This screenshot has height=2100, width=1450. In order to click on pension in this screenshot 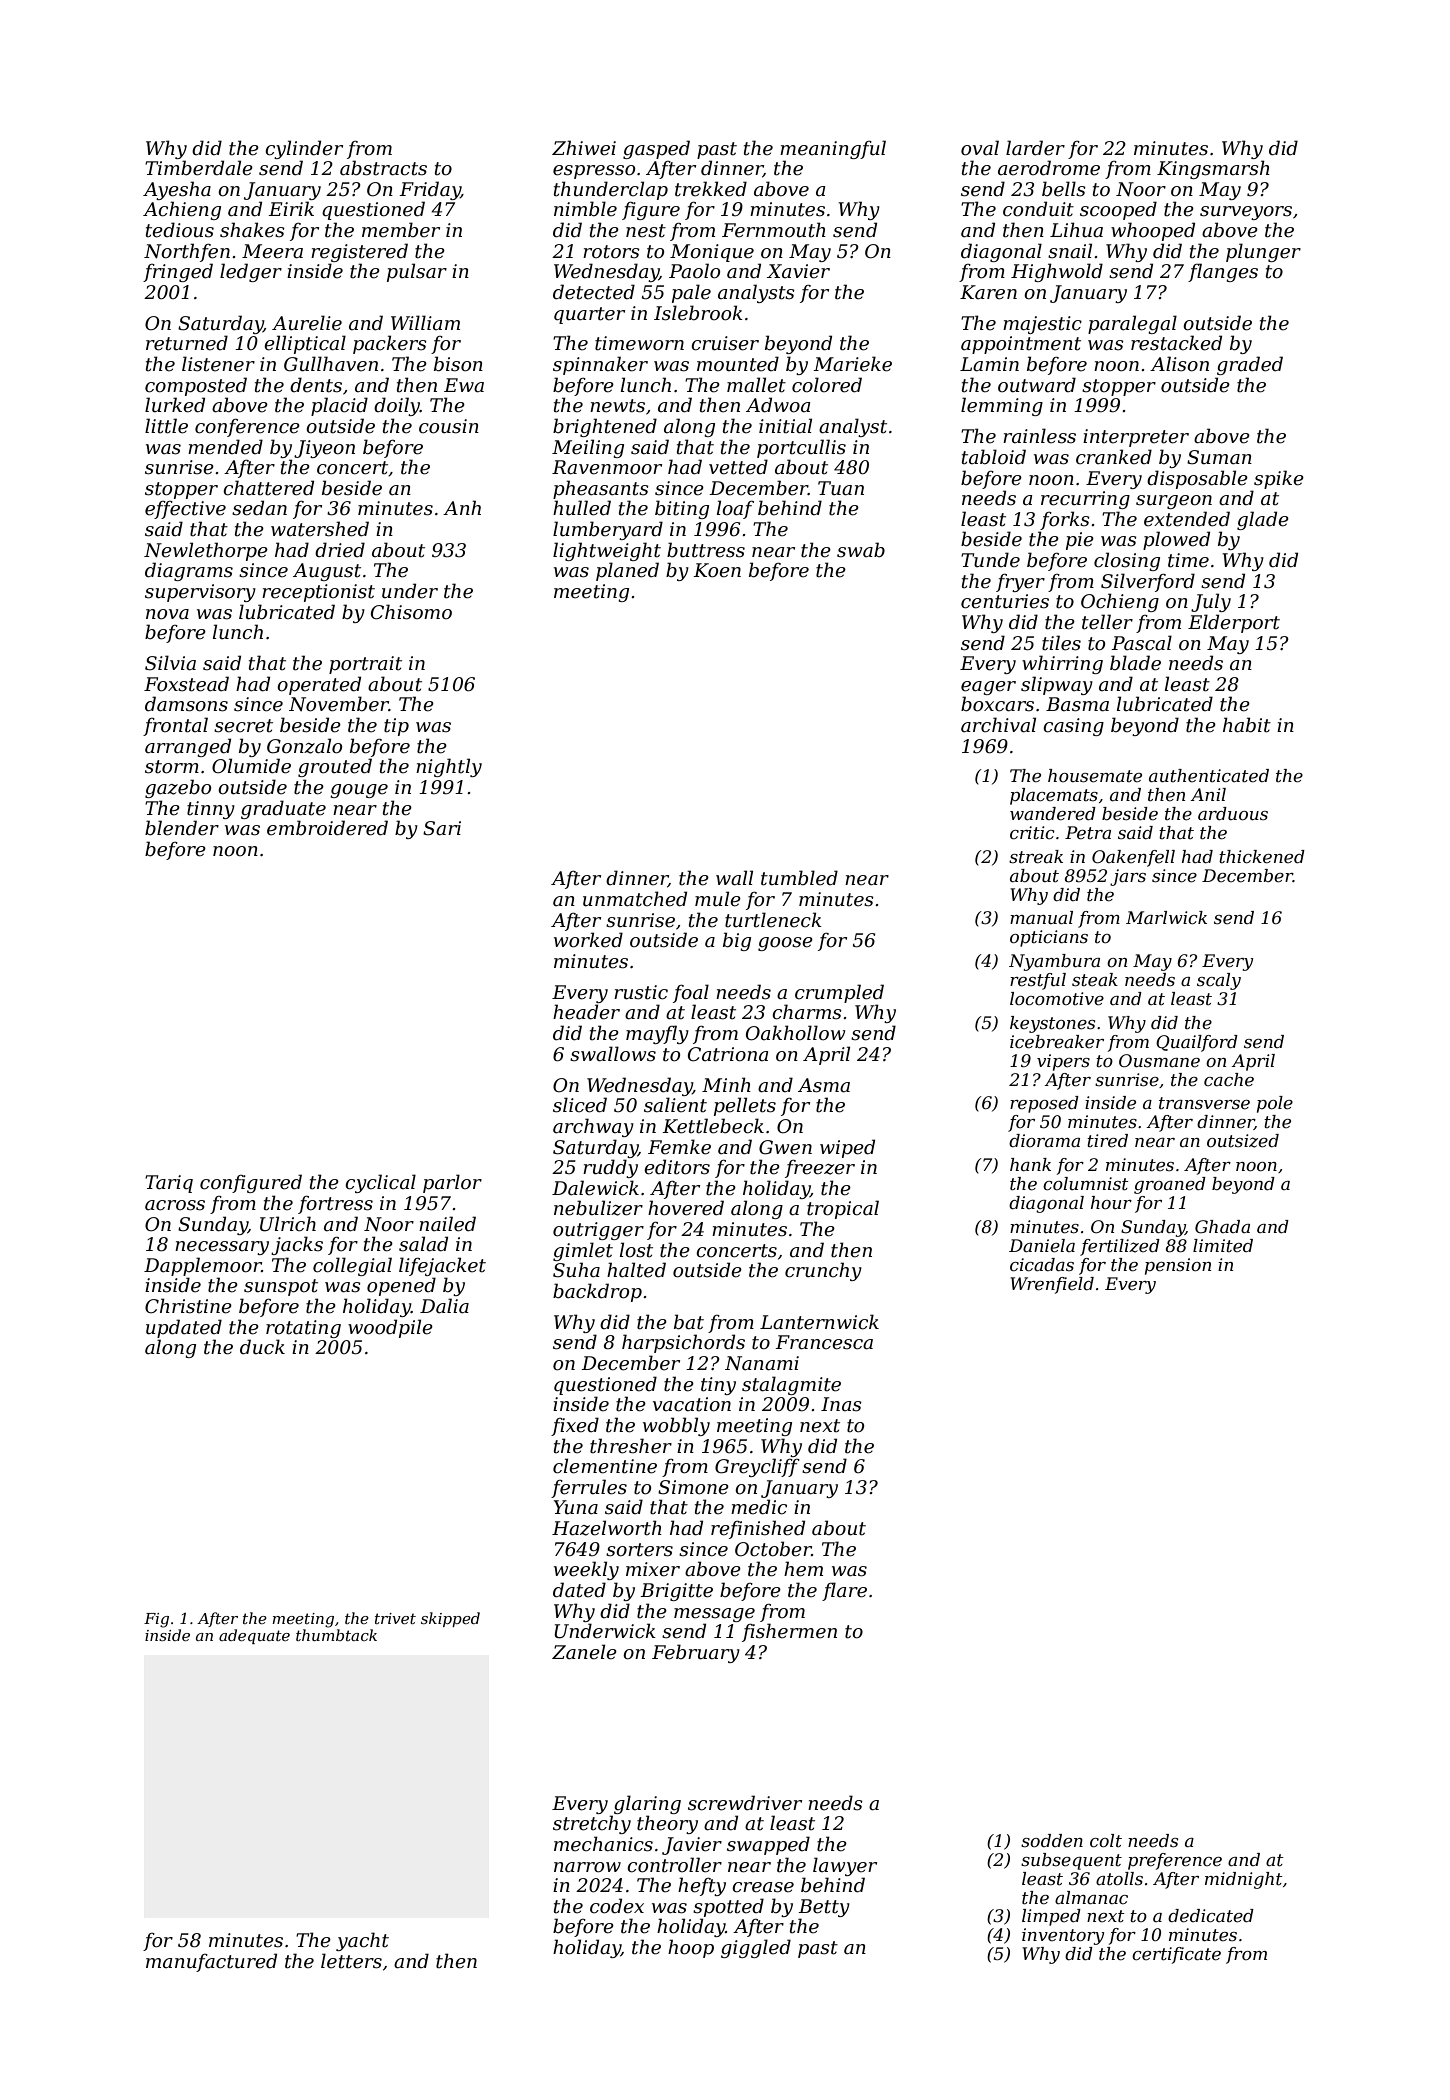, I will do `click(1178, 1266)`.
